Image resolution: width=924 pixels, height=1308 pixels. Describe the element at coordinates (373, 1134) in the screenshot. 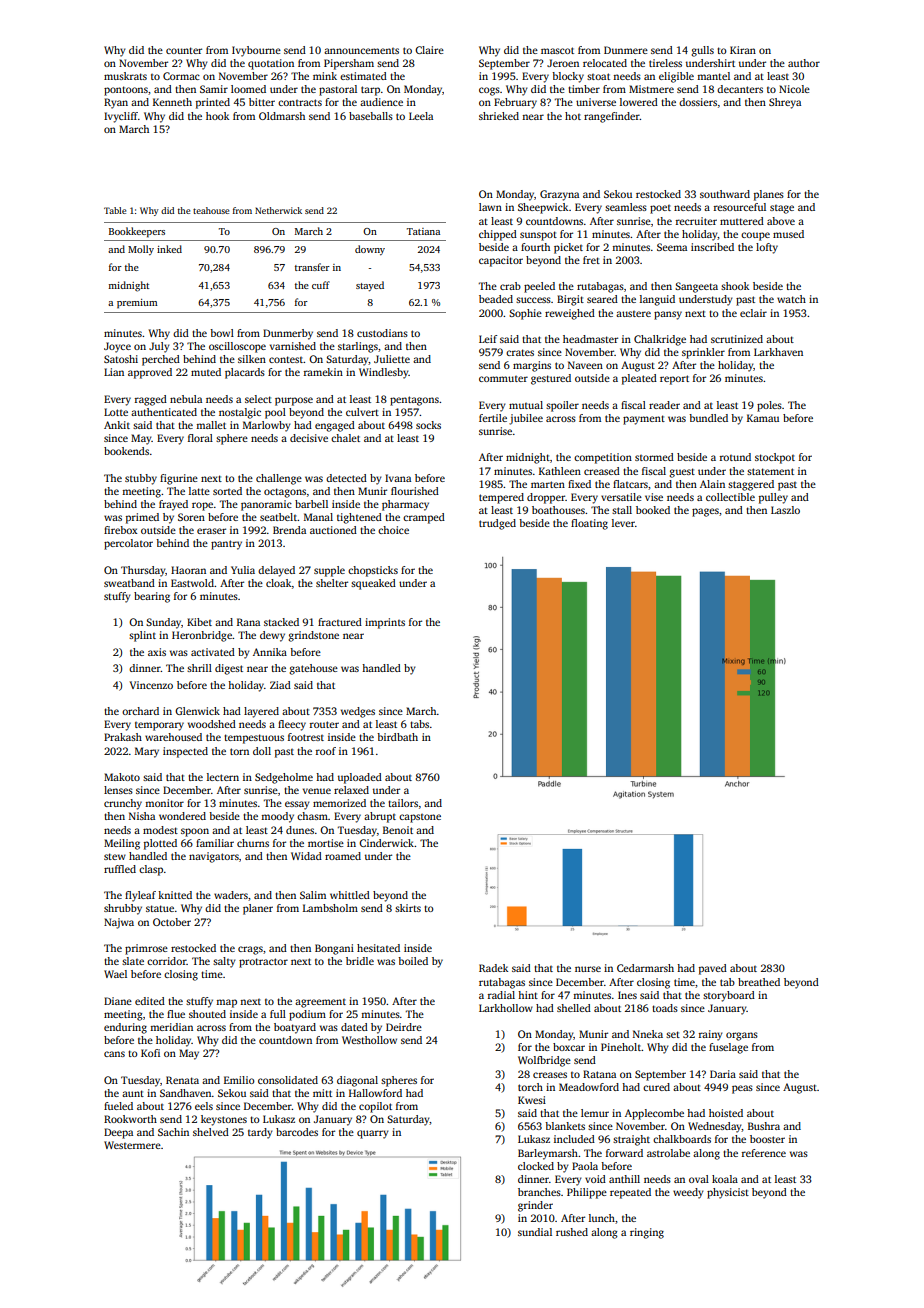

I see `quarry` at that location.
